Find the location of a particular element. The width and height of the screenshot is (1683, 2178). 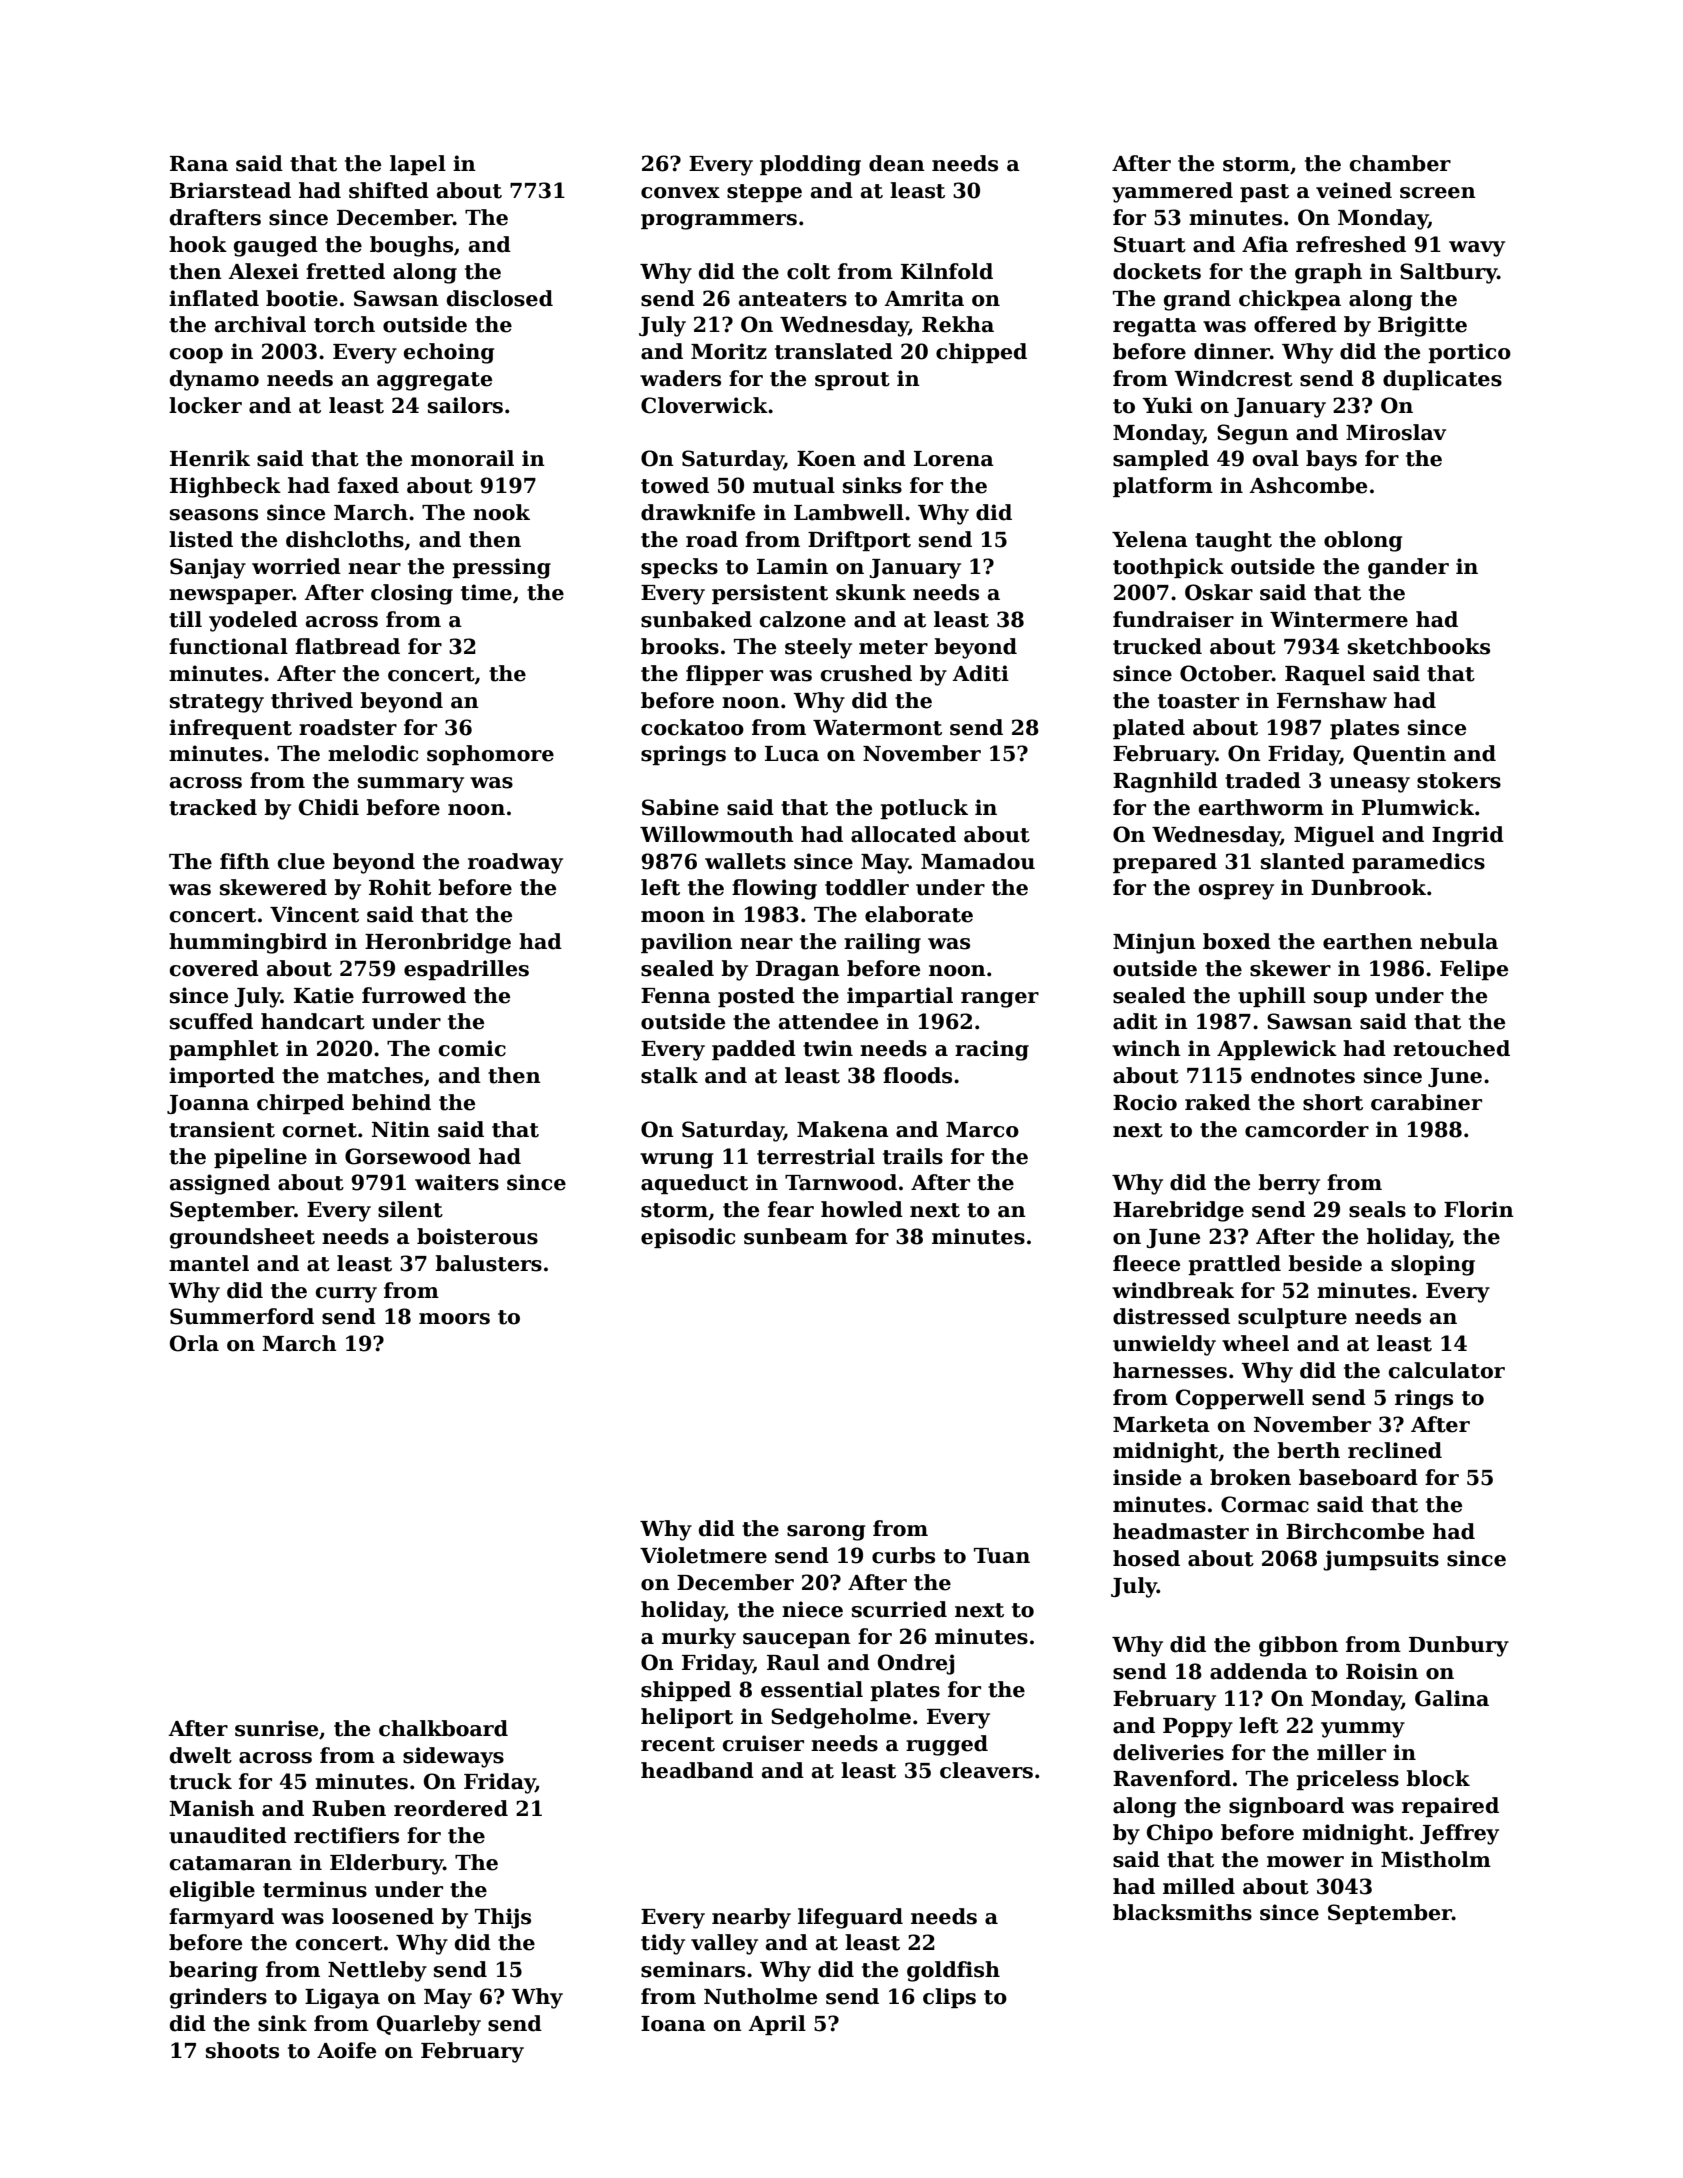

Elderbury is located at coordinates (387, 1864).
